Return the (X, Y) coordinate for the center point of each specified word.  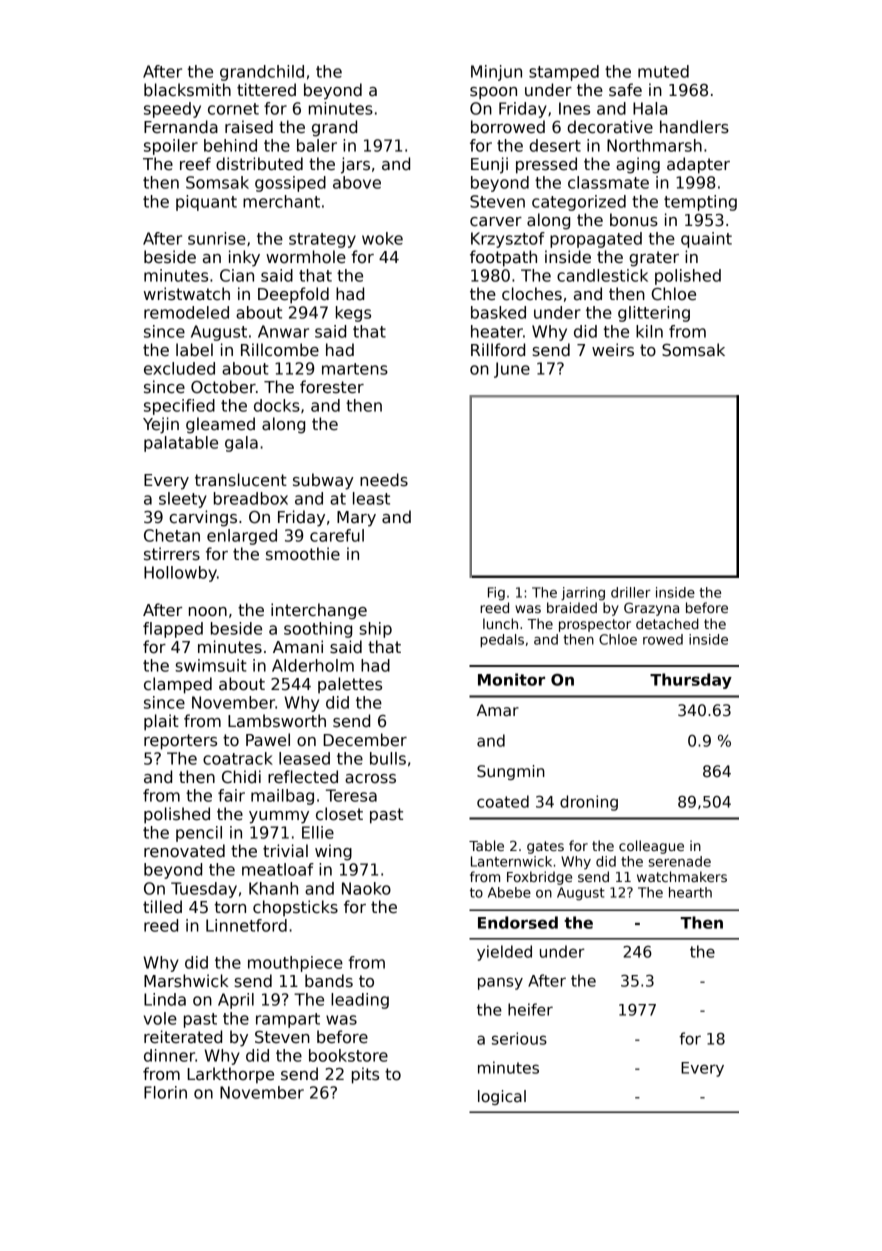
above (357, 182)
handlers (694, 127)
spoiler (171, 147)
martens (355, 369)
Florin (165, 1092)
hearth (690, 892)
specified (179, 407)
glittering (654, 314)
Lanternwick (511, 861)
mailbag (282, 797)
